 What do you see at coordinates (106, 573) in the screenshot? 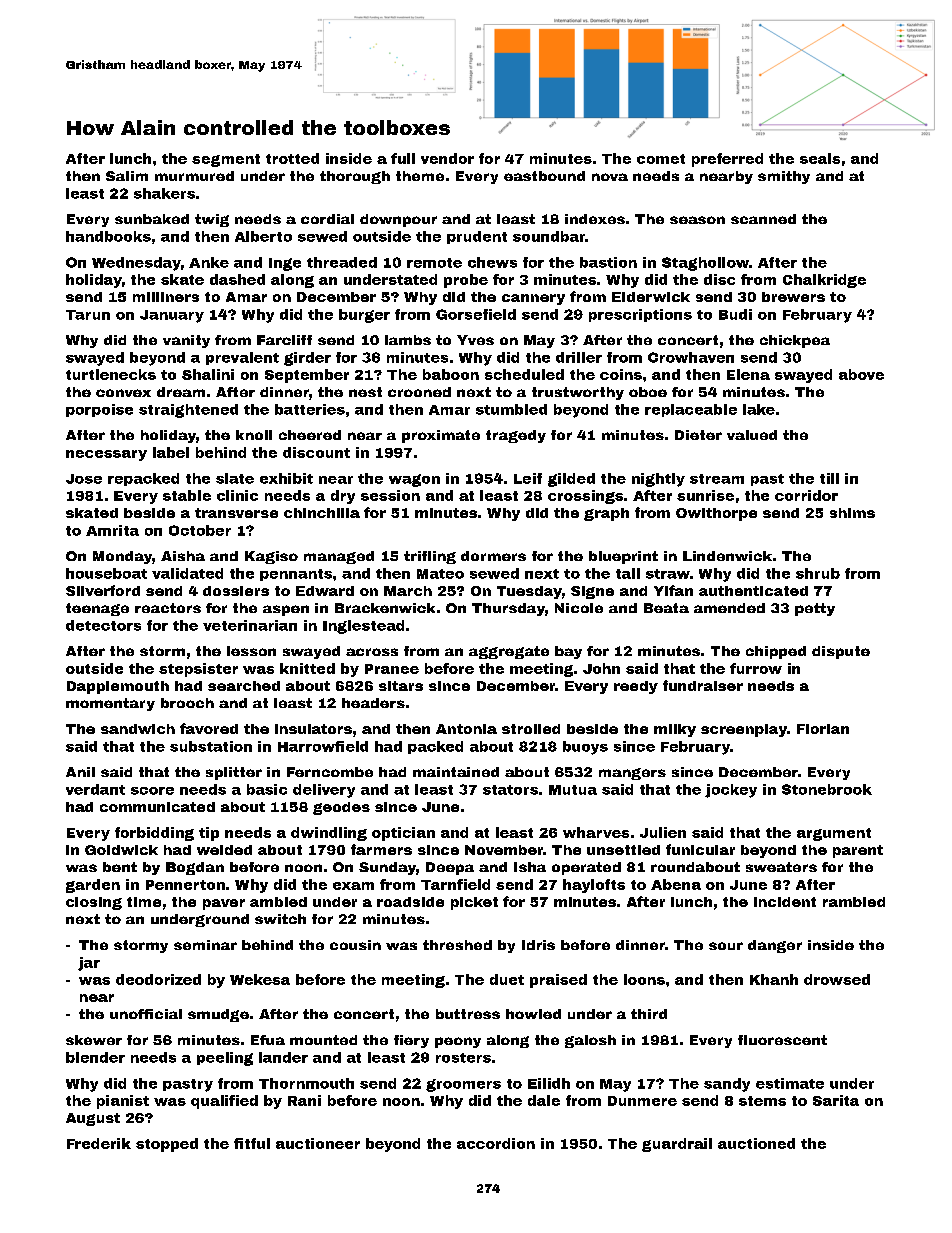
I see `houseboat` at bounding box center [106, 573].
